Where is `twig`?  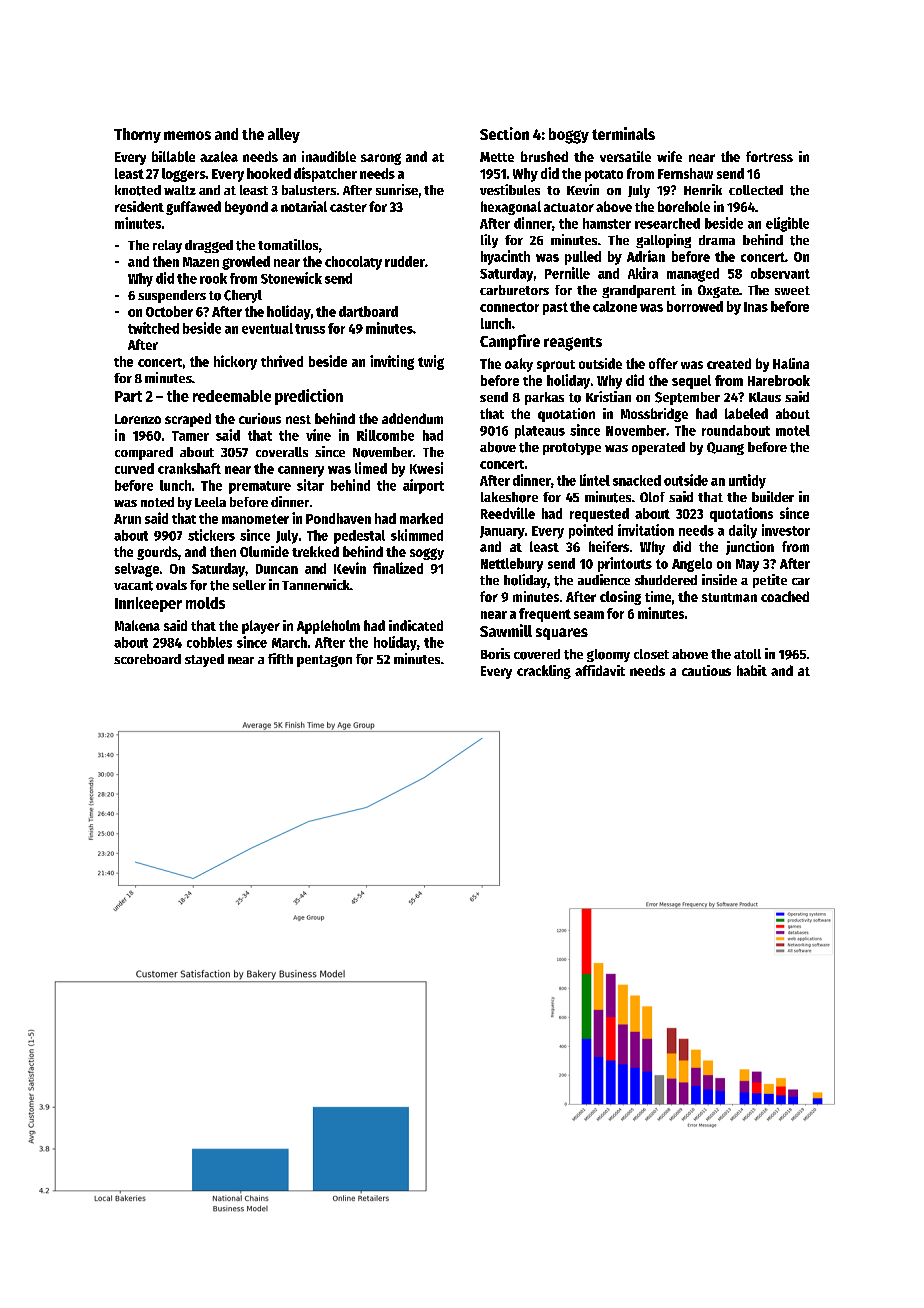
twig is located at coordinates (431, 362).
